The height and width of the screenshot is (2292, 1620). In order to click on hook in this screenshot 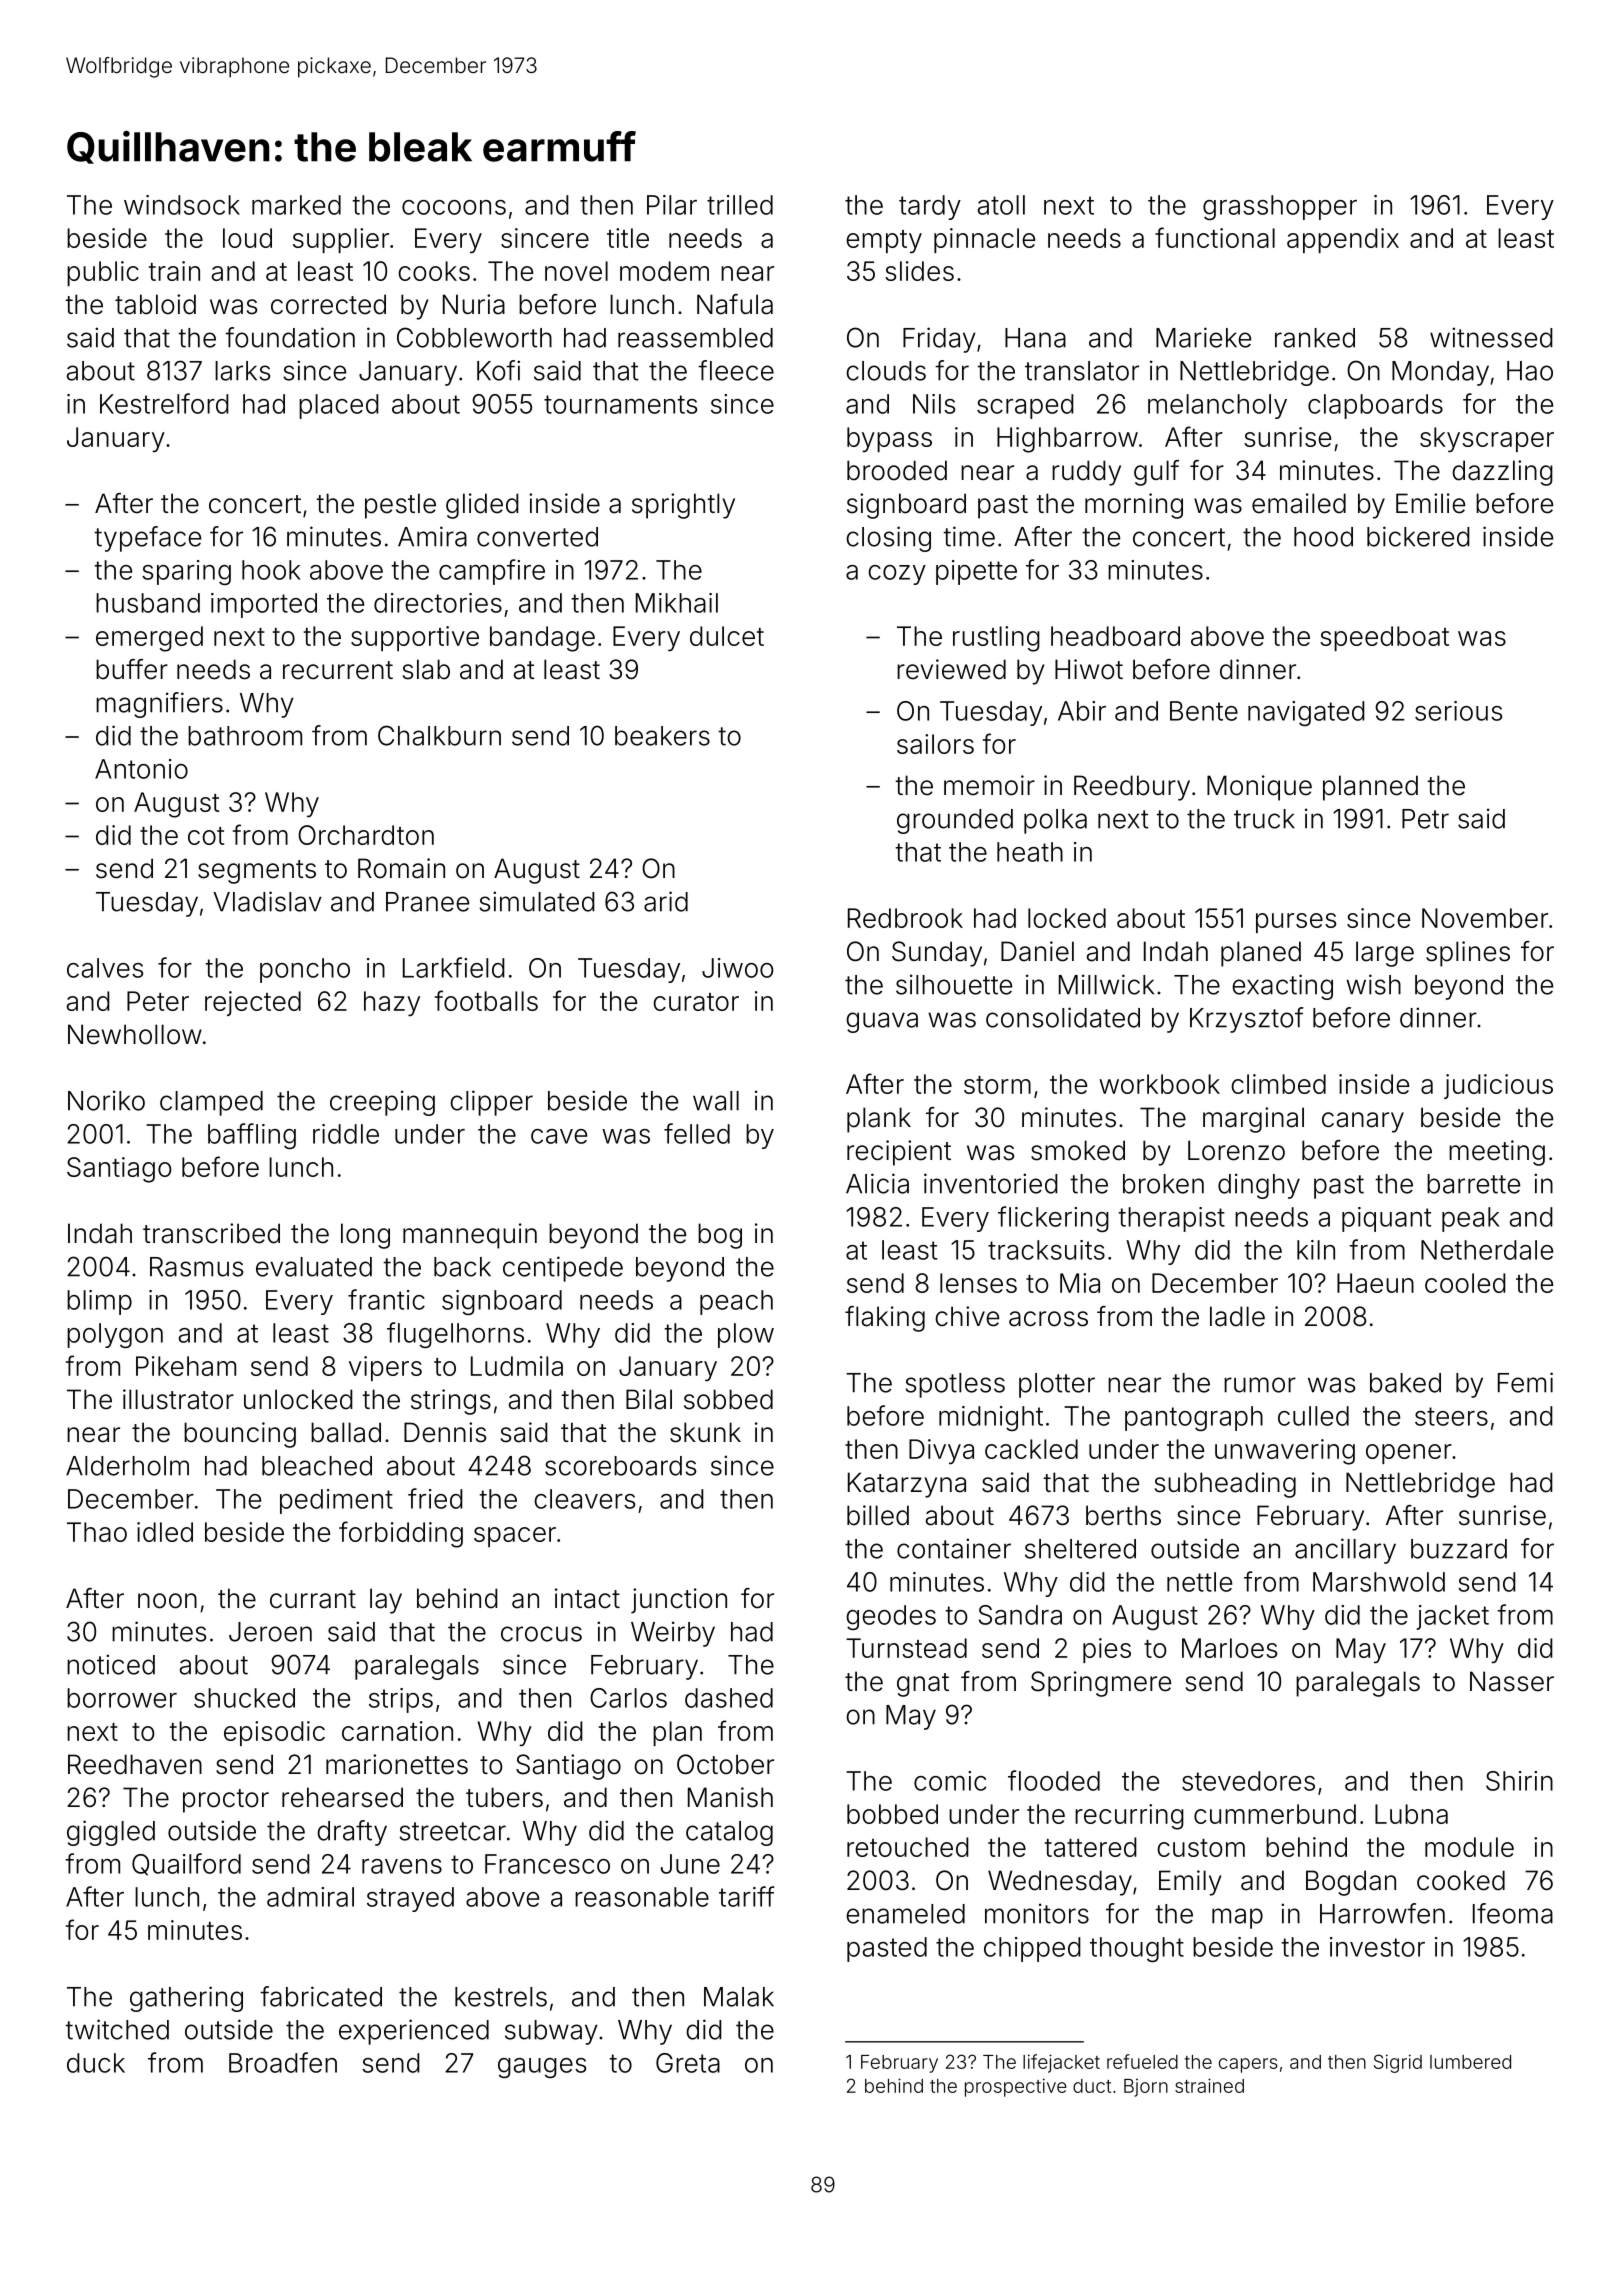, I will do `click(271, 570)`.
